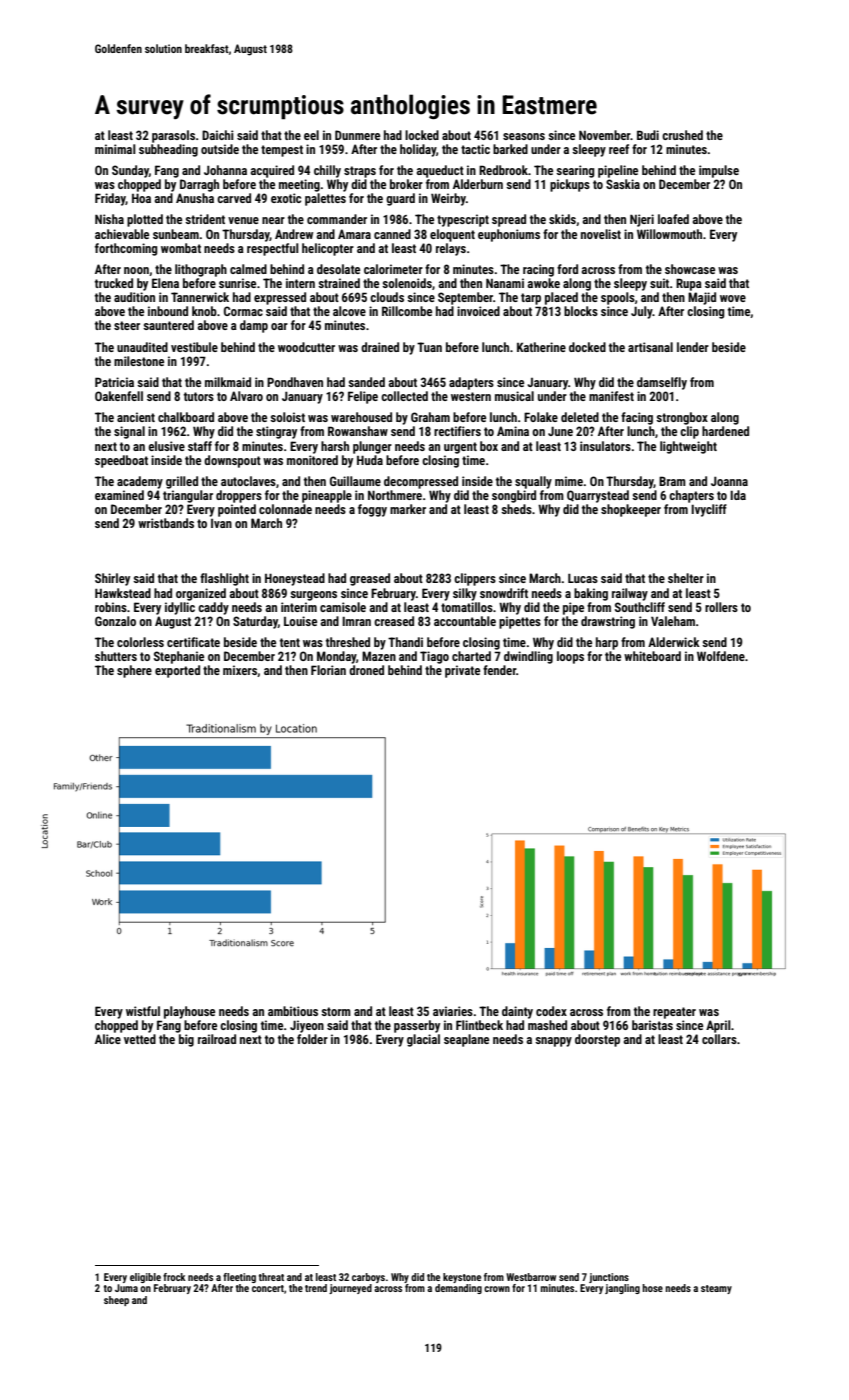 Image resolution: width=849 pixels, height=1400 pixels. What do you see at coordinates (173, 136) in the document?
I see `parasols` at bounding box center [173, 136].
